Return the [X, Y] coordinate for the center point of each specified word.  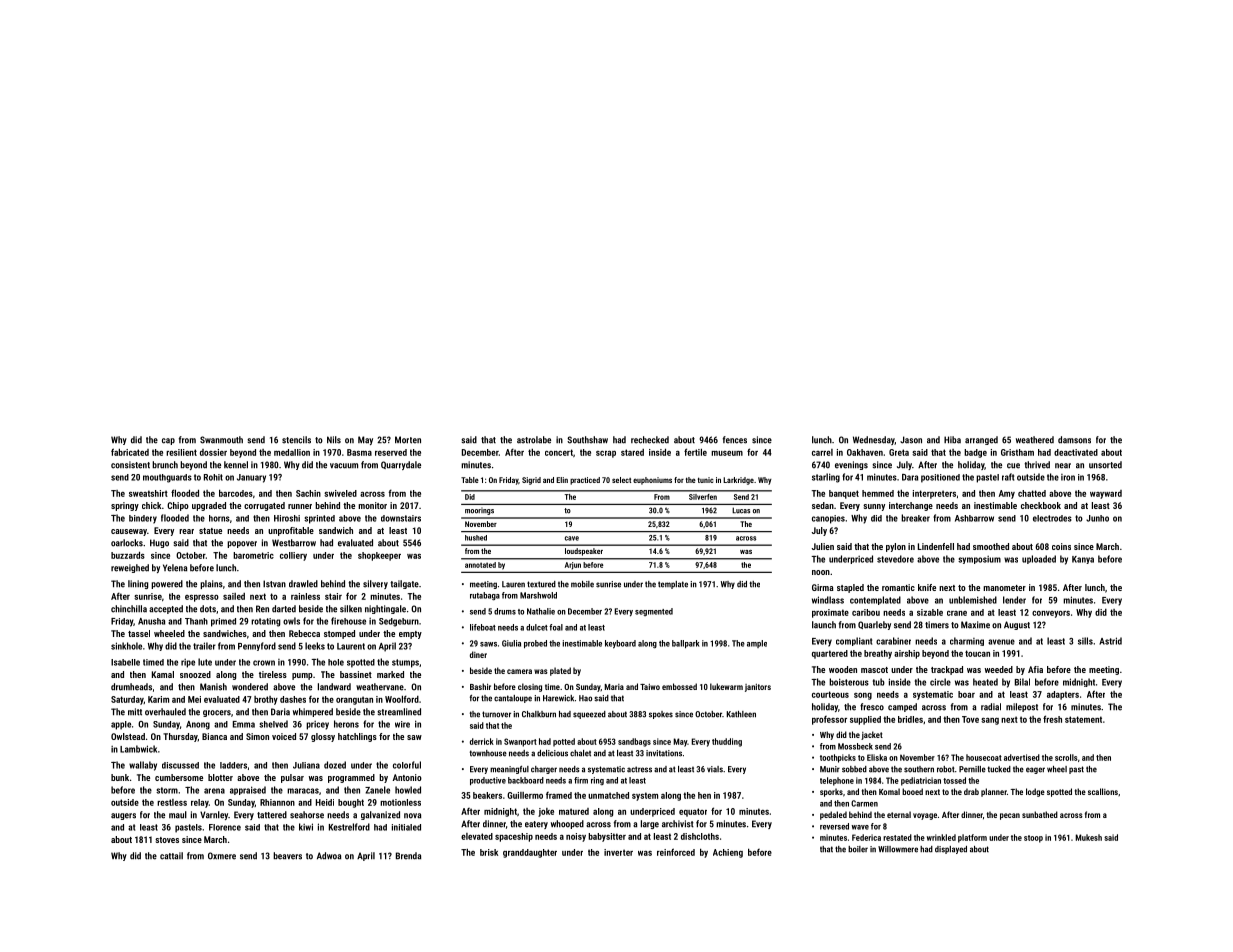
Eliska [877, 757]
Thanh [196, 621]
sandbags [634, 742]
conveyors [1051, 614]
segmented [654, 612]
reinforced [676, 852]
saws [488, 644]
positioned [940, 478]
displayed [951, 850]
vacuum [344, 466]
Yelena [175, 568]
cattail [171, 856]
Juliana [306, 765]
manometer [1004, 588]
